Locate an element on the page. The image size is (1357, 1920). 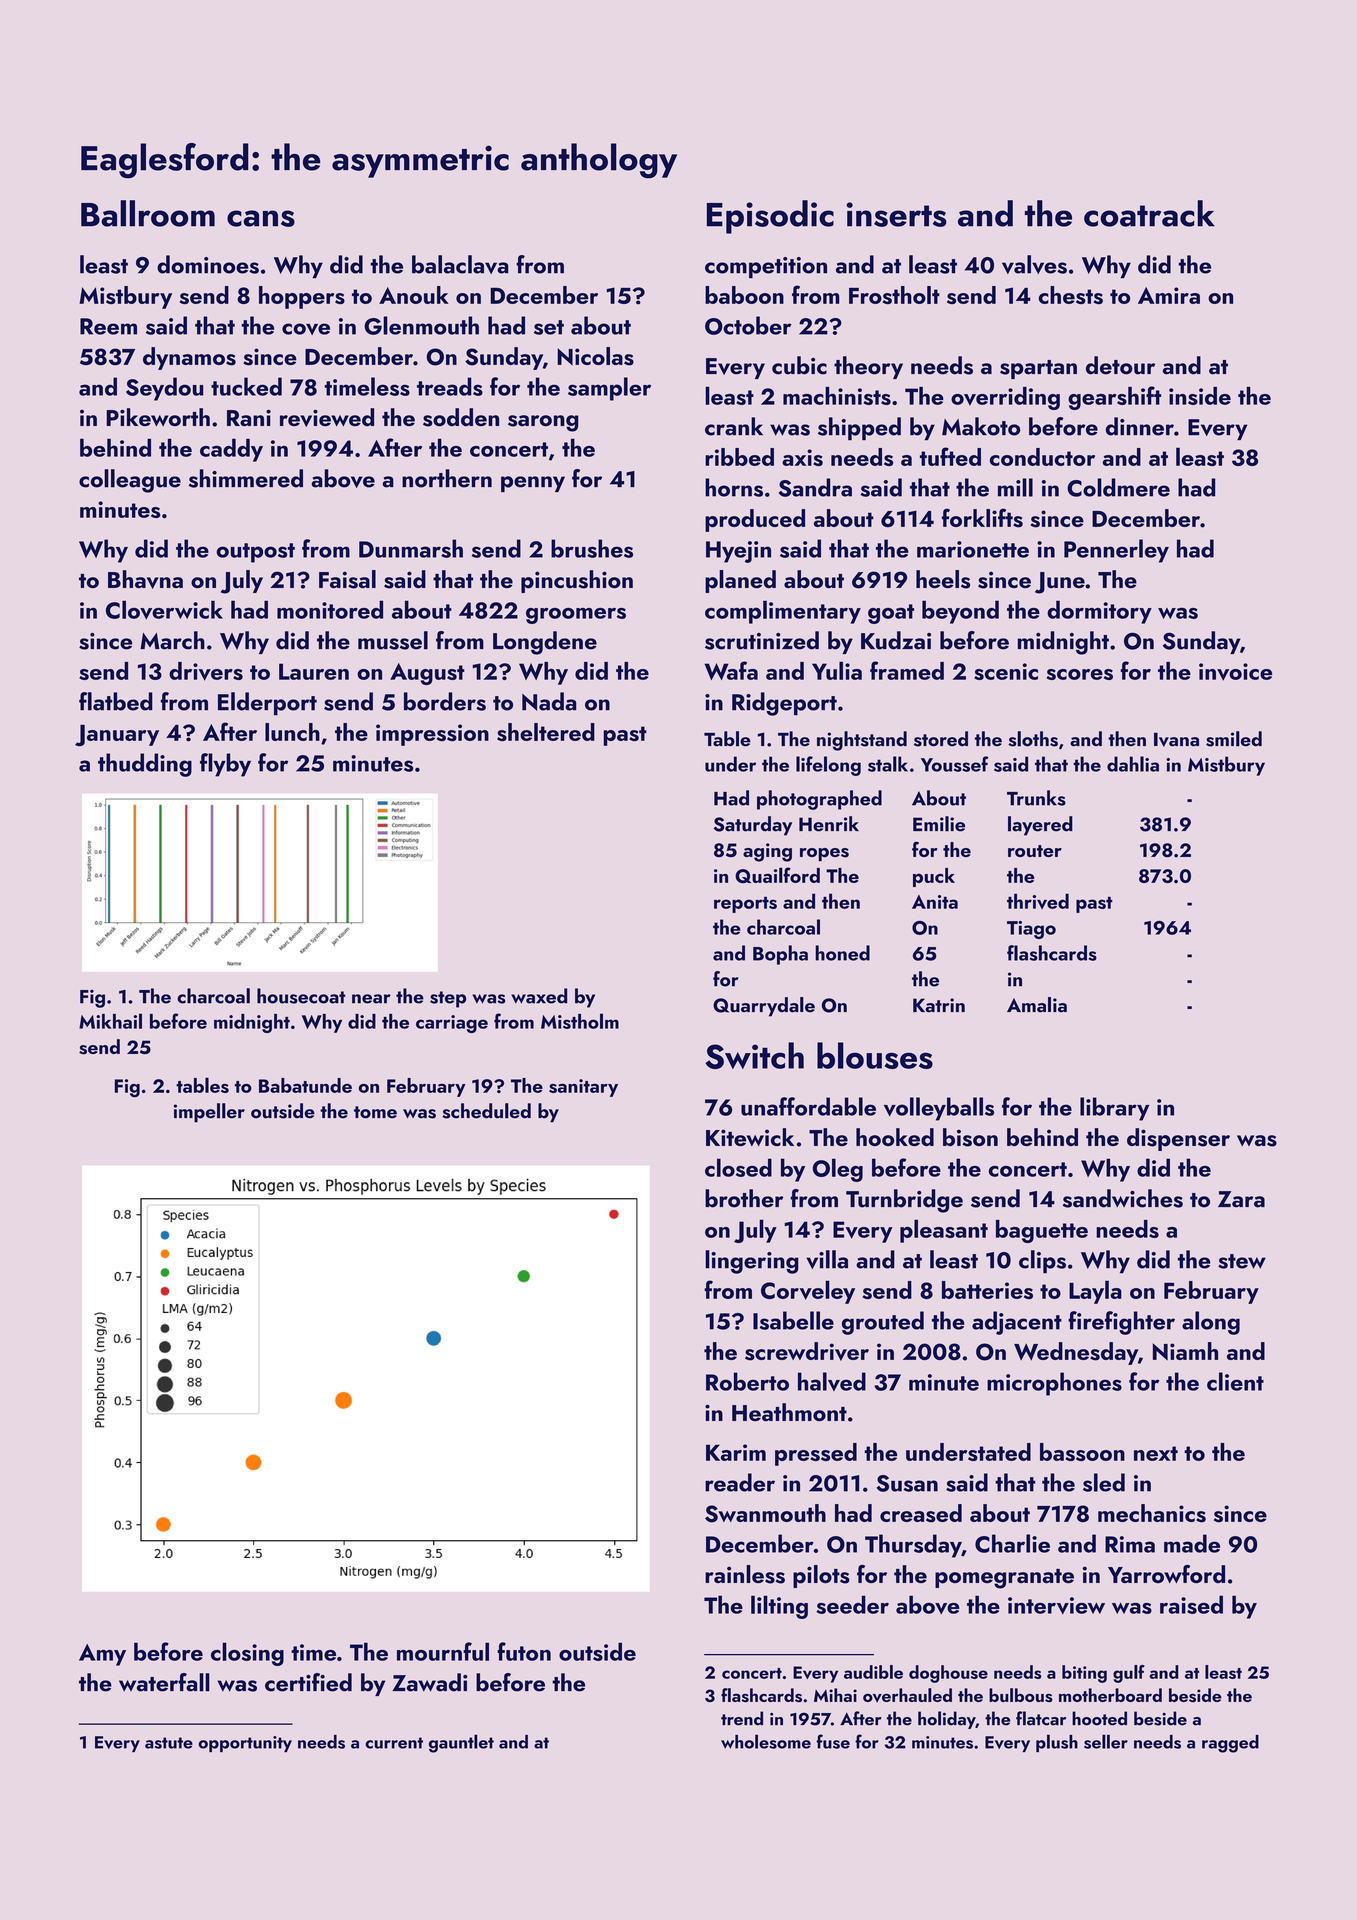
cans is located at coordinates (261, 218).
